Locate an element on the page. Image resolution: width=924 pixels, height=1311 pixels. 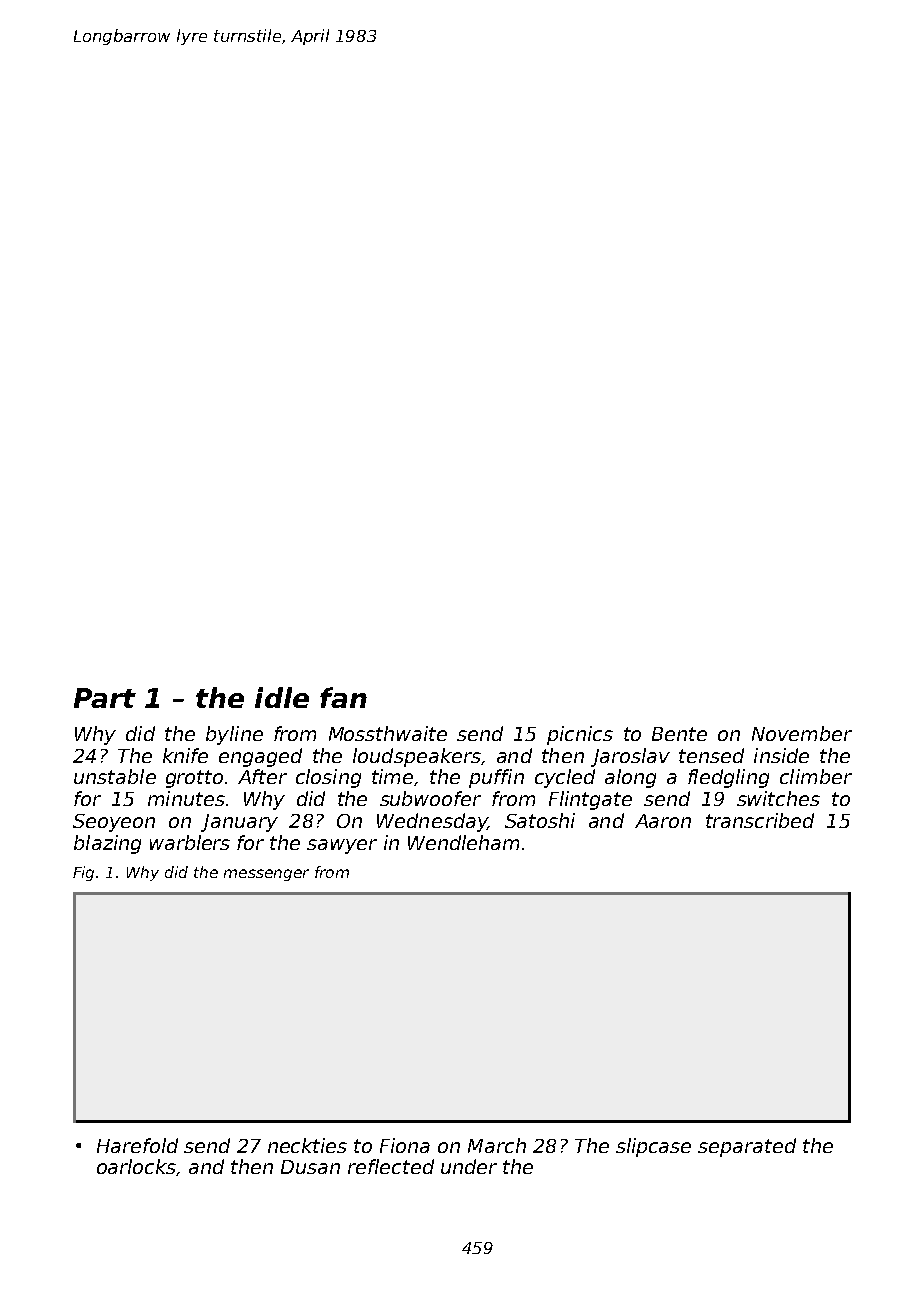
separated is located at coordinates (747, 1147).
